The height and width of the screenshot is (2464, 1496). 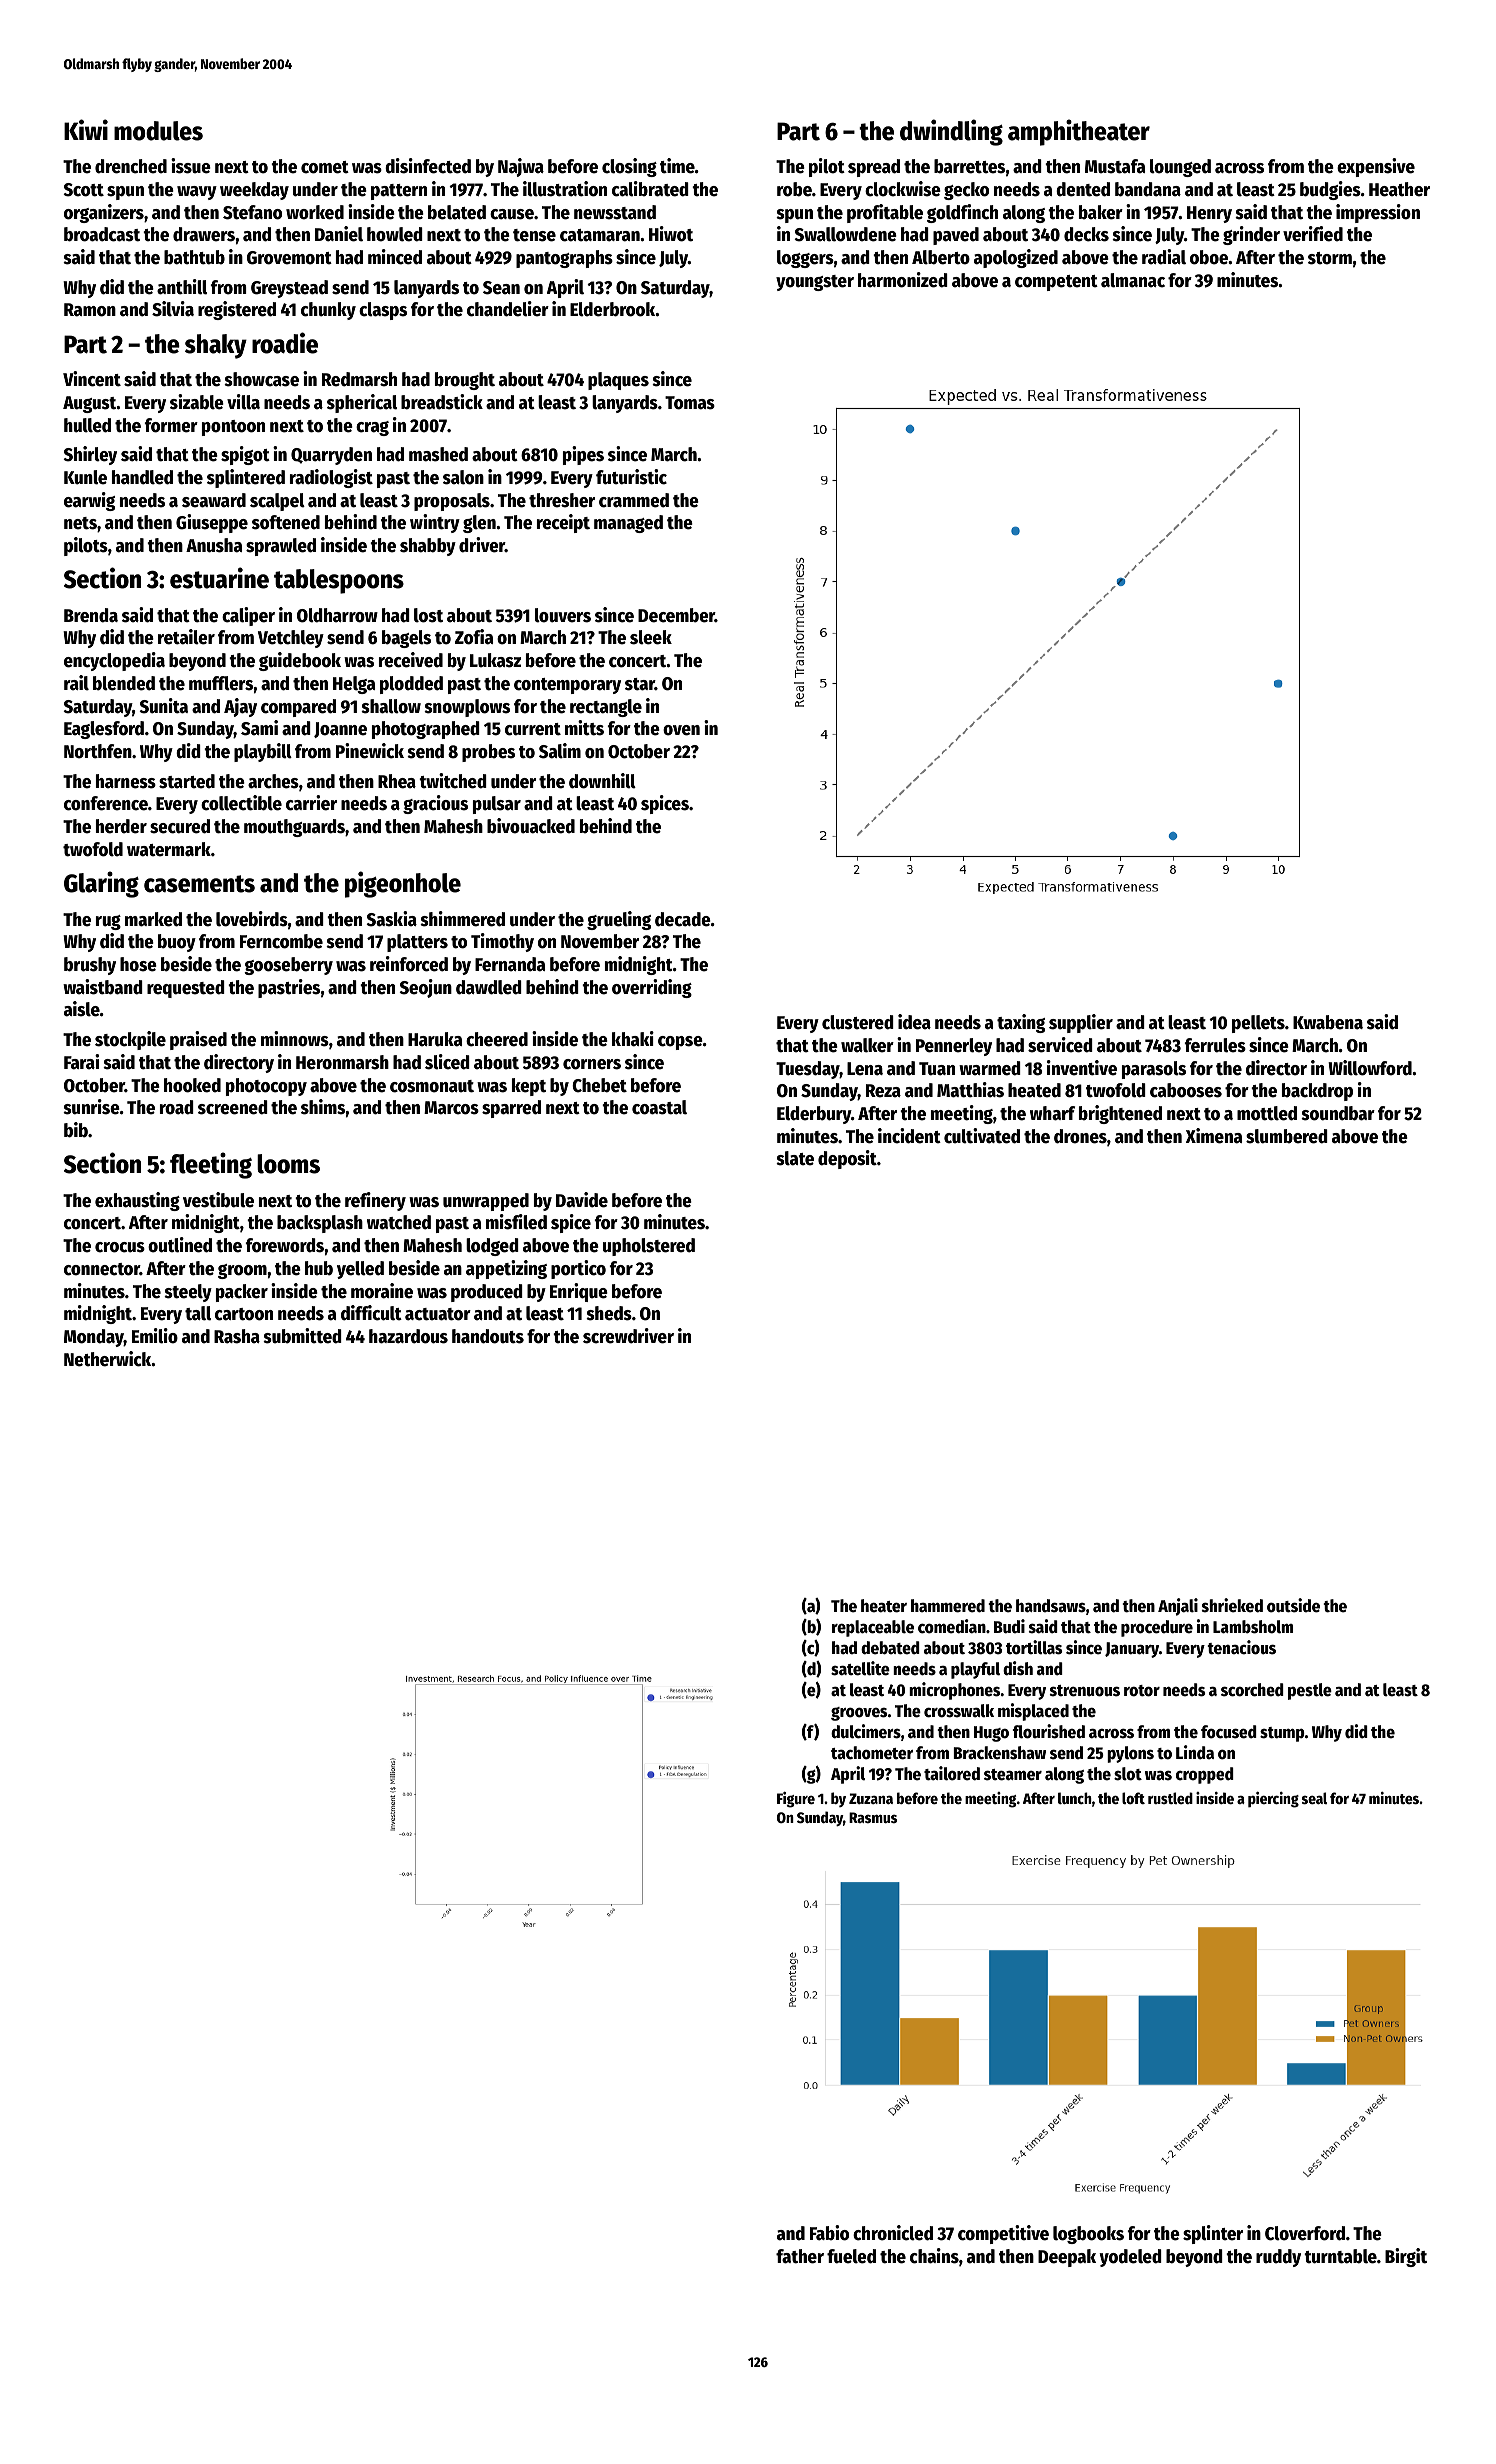 What do you see at coordinates (681, 730) in the screenshot?
I see `oven` at bounding box center [681, 730].
